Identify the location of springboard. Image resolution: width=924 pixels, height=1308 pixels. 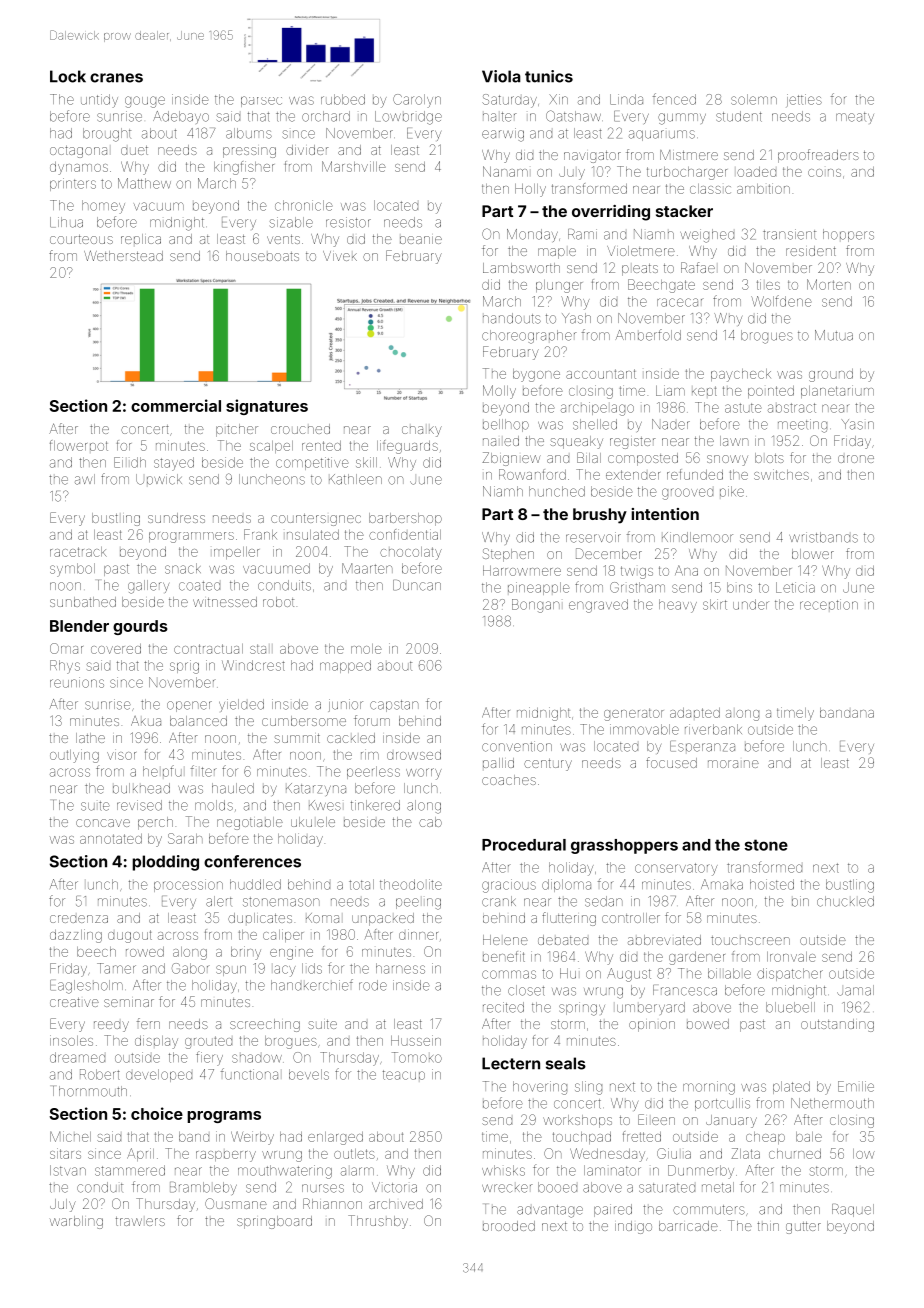
(274, 1222).
